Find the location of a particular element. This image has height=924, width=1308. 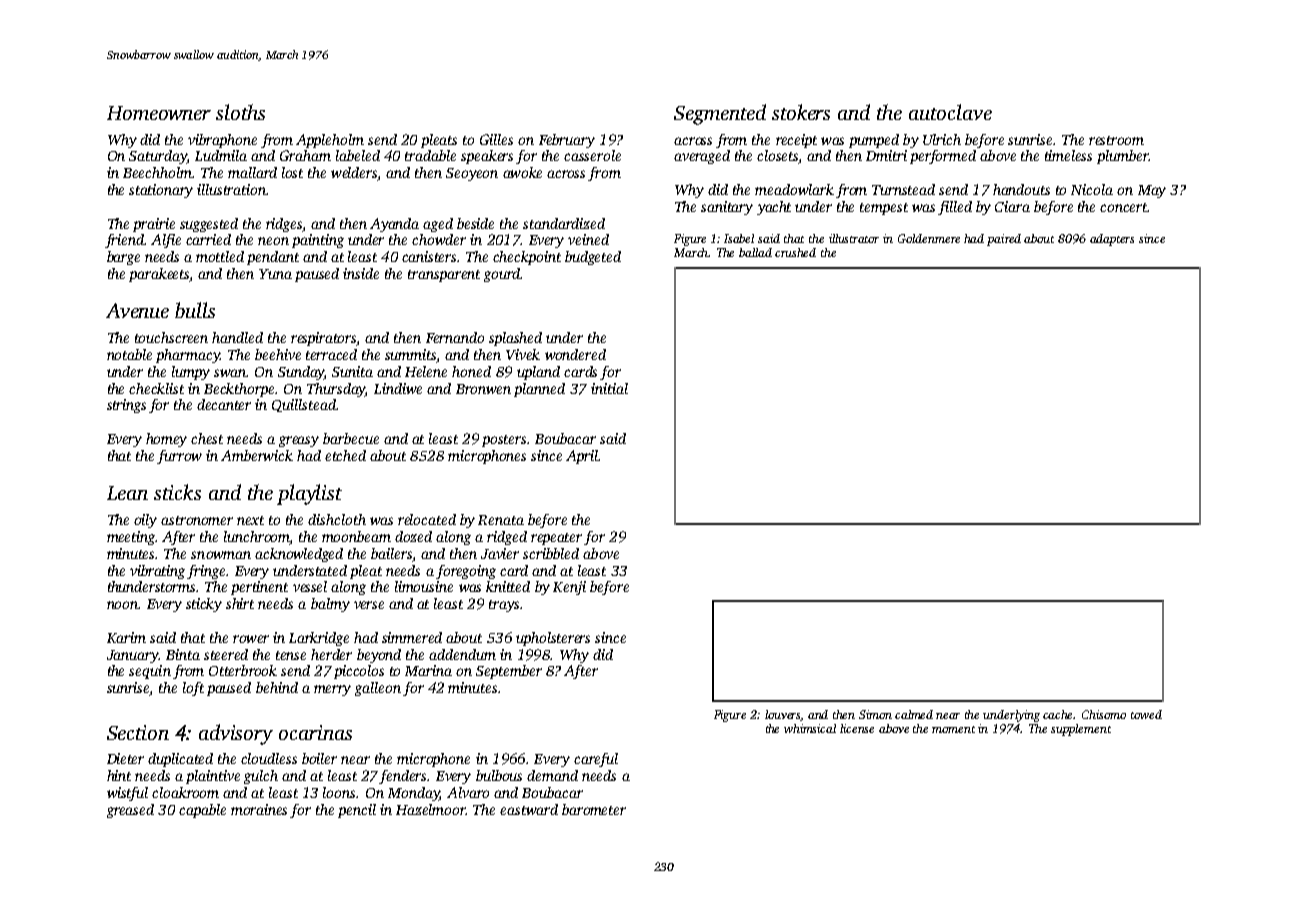

cache is located at coordinates (1058, 714).
